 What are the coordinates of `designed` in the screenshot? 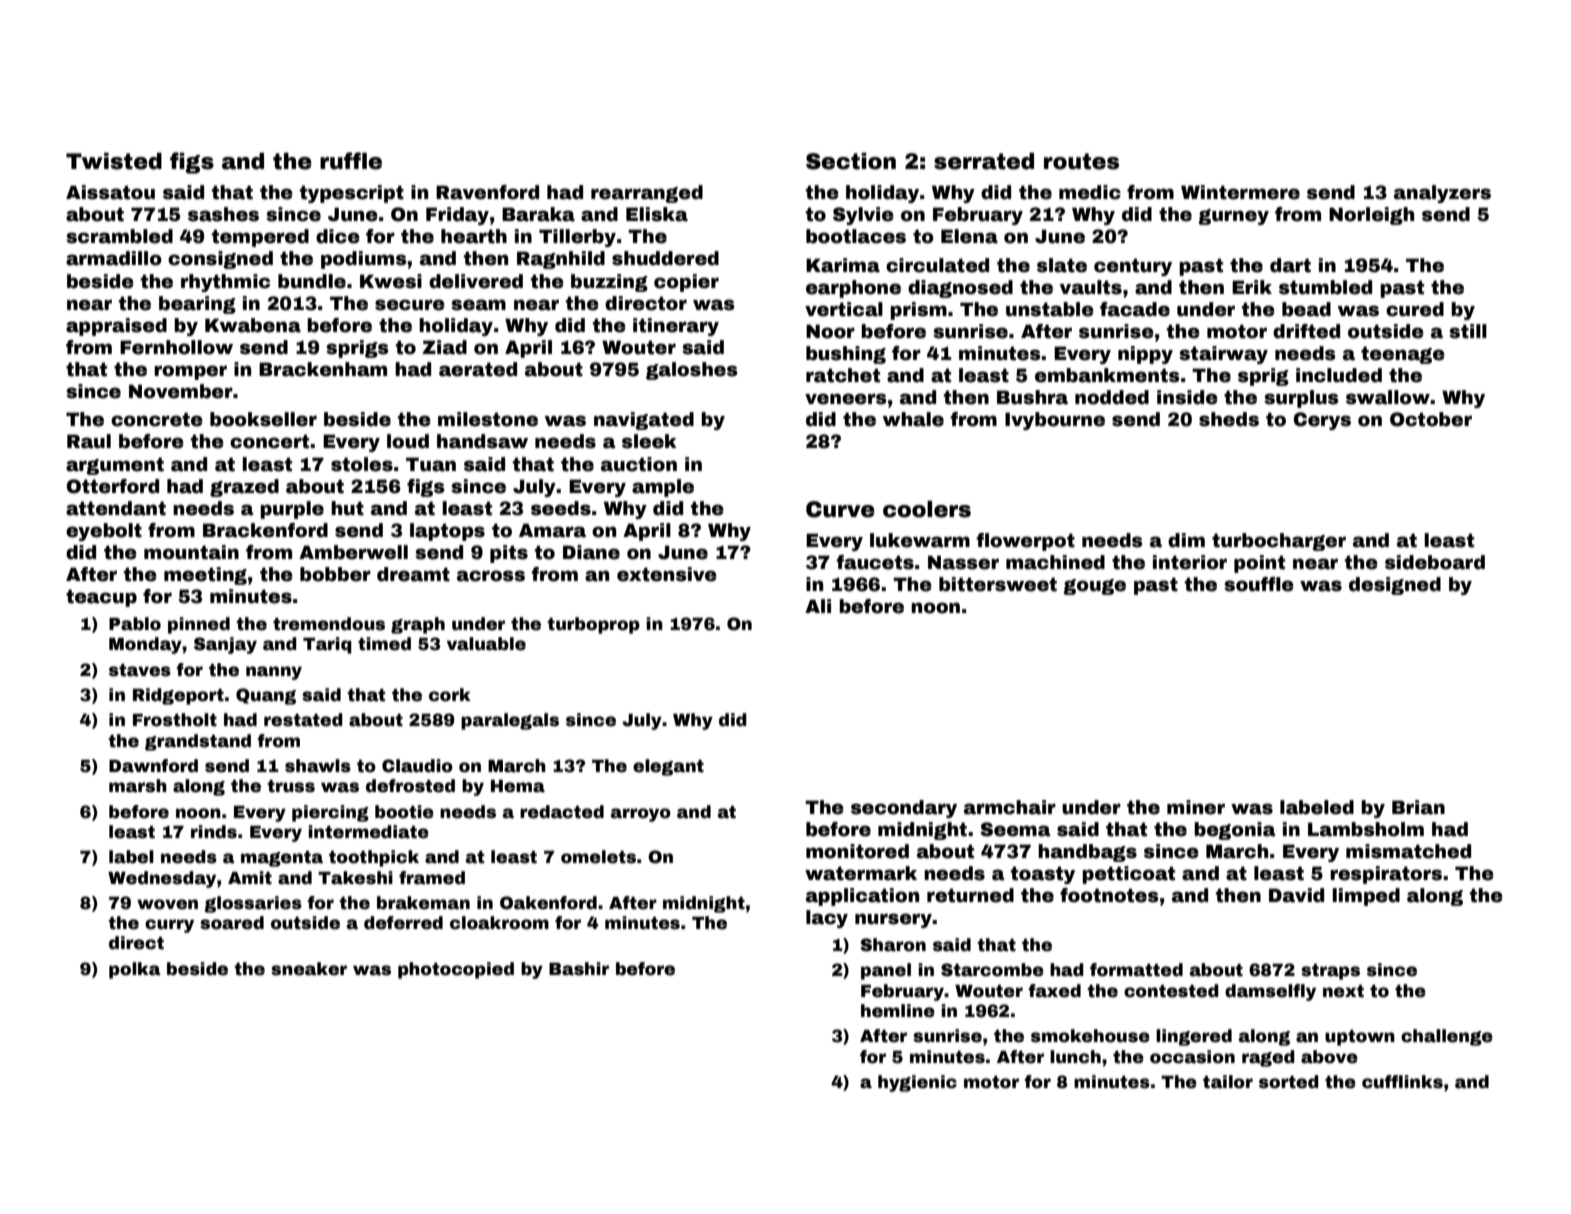 It's located at (1395, 586).
